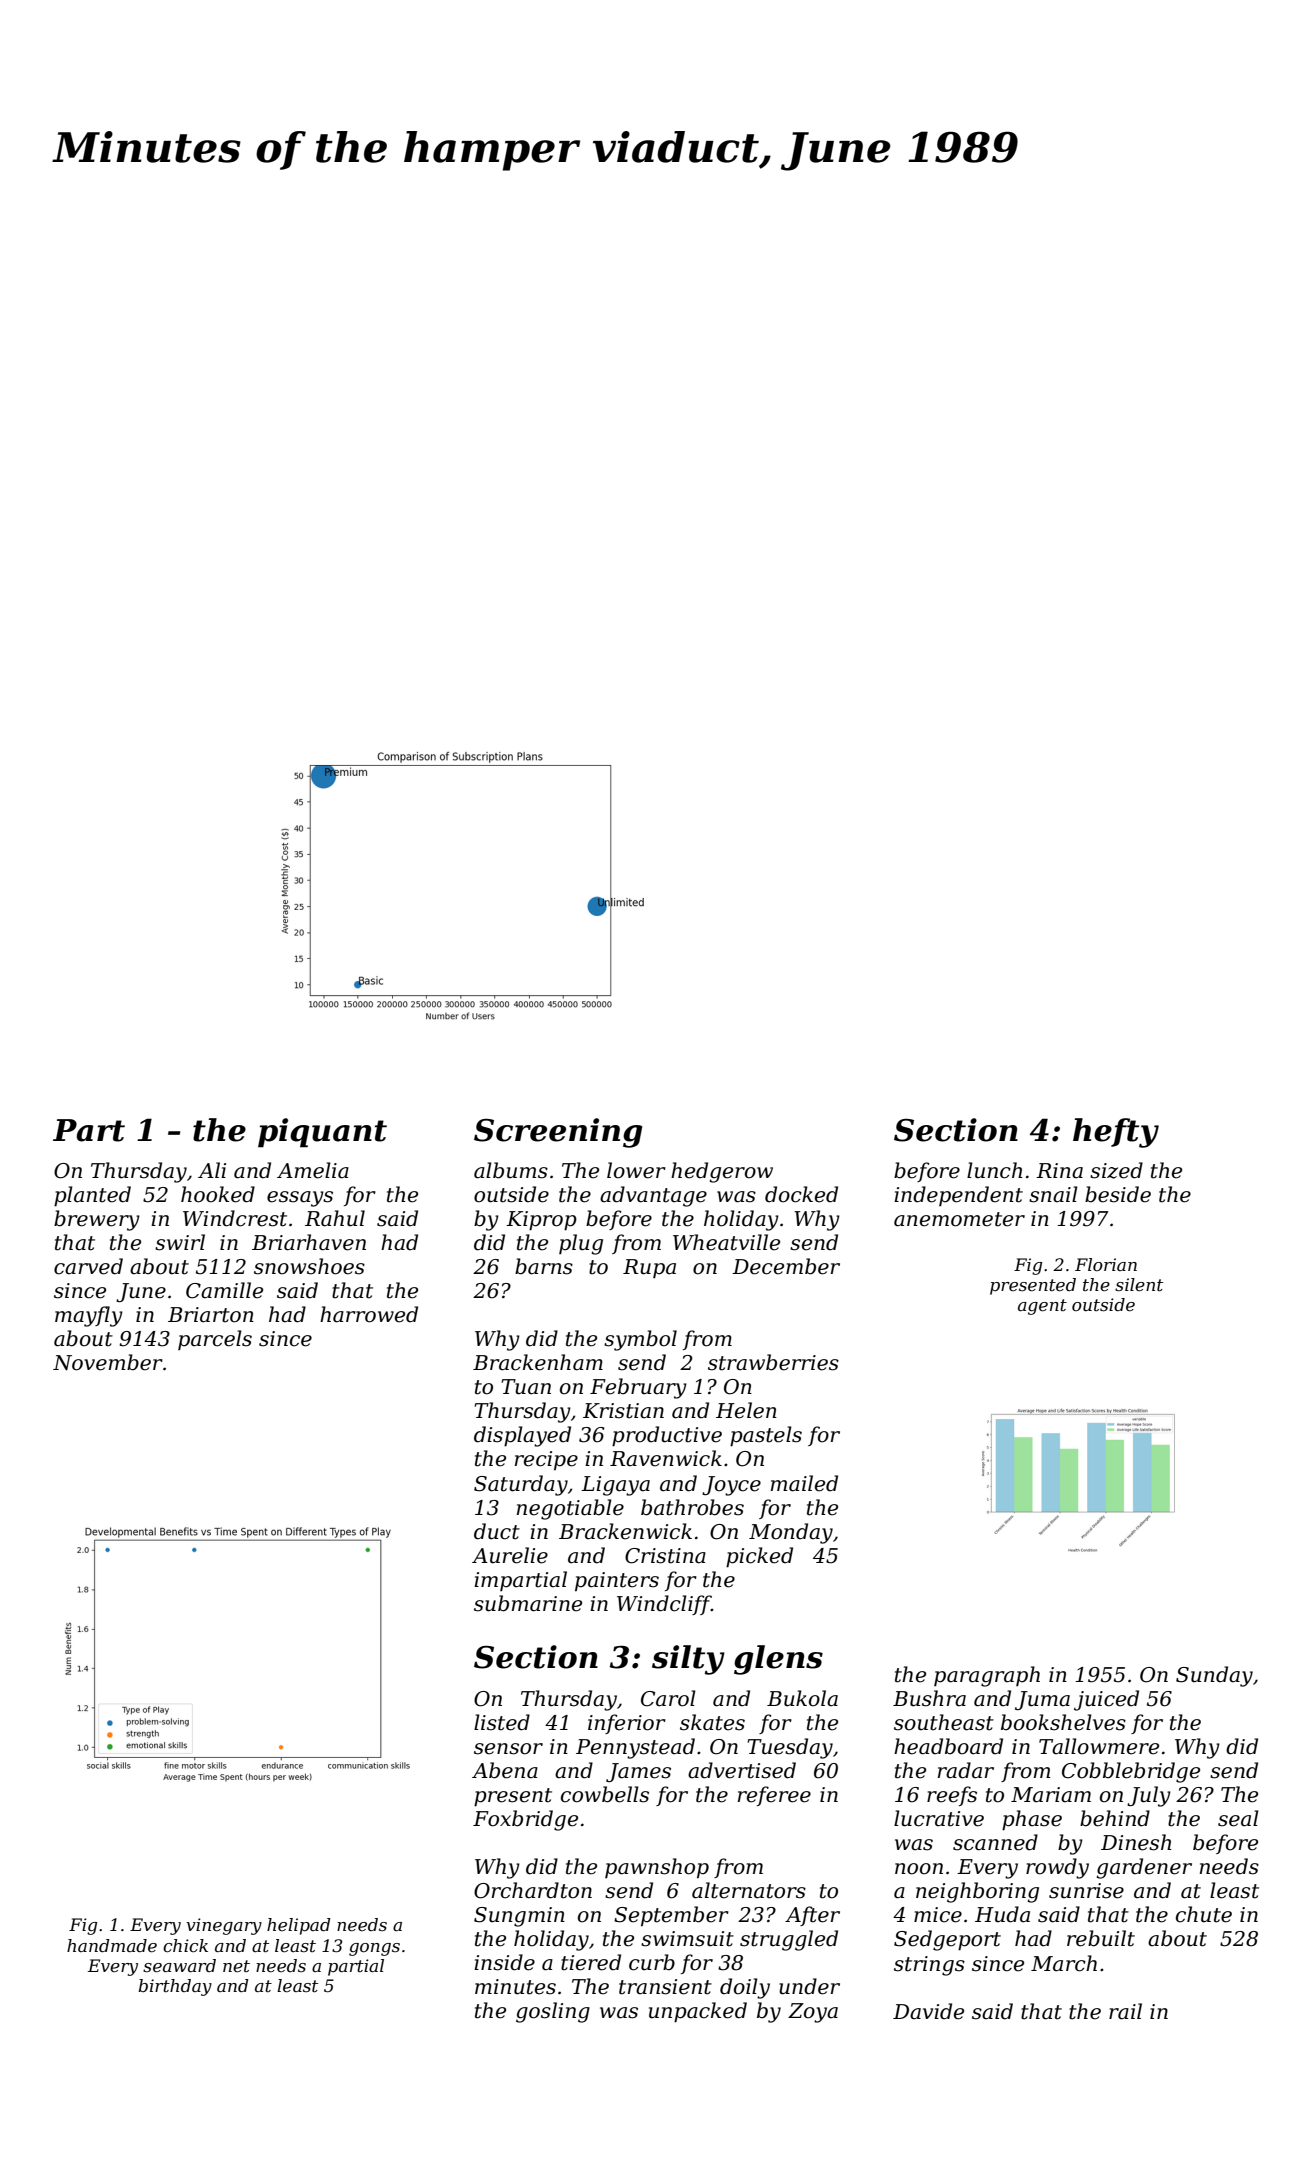  Describe the element at coordinates (313, 1170) in the screenshot. I see `Amelia` at that location.
